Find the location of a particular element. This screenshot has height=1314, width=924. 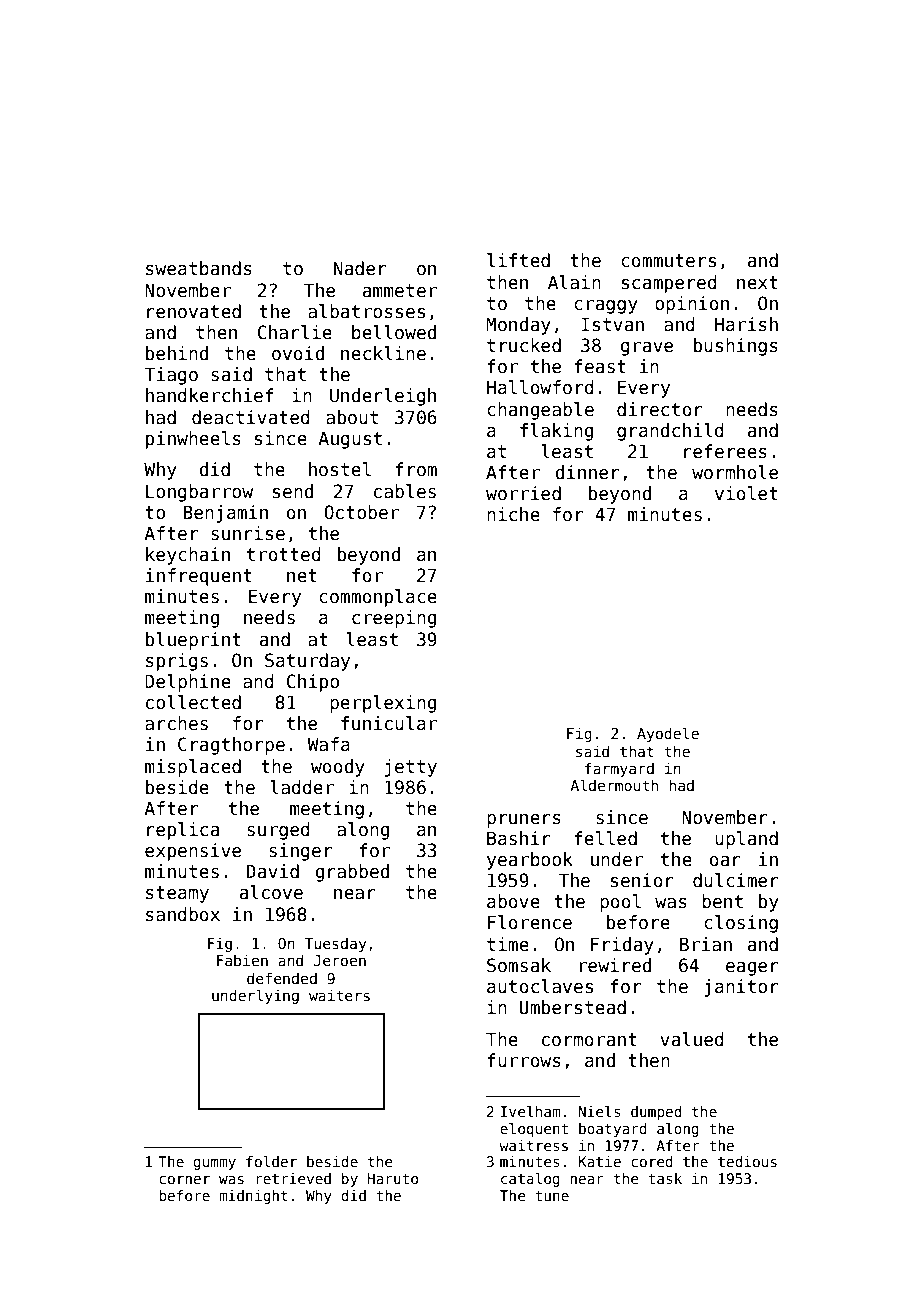

lifted is located at coordinates (518, 260).
